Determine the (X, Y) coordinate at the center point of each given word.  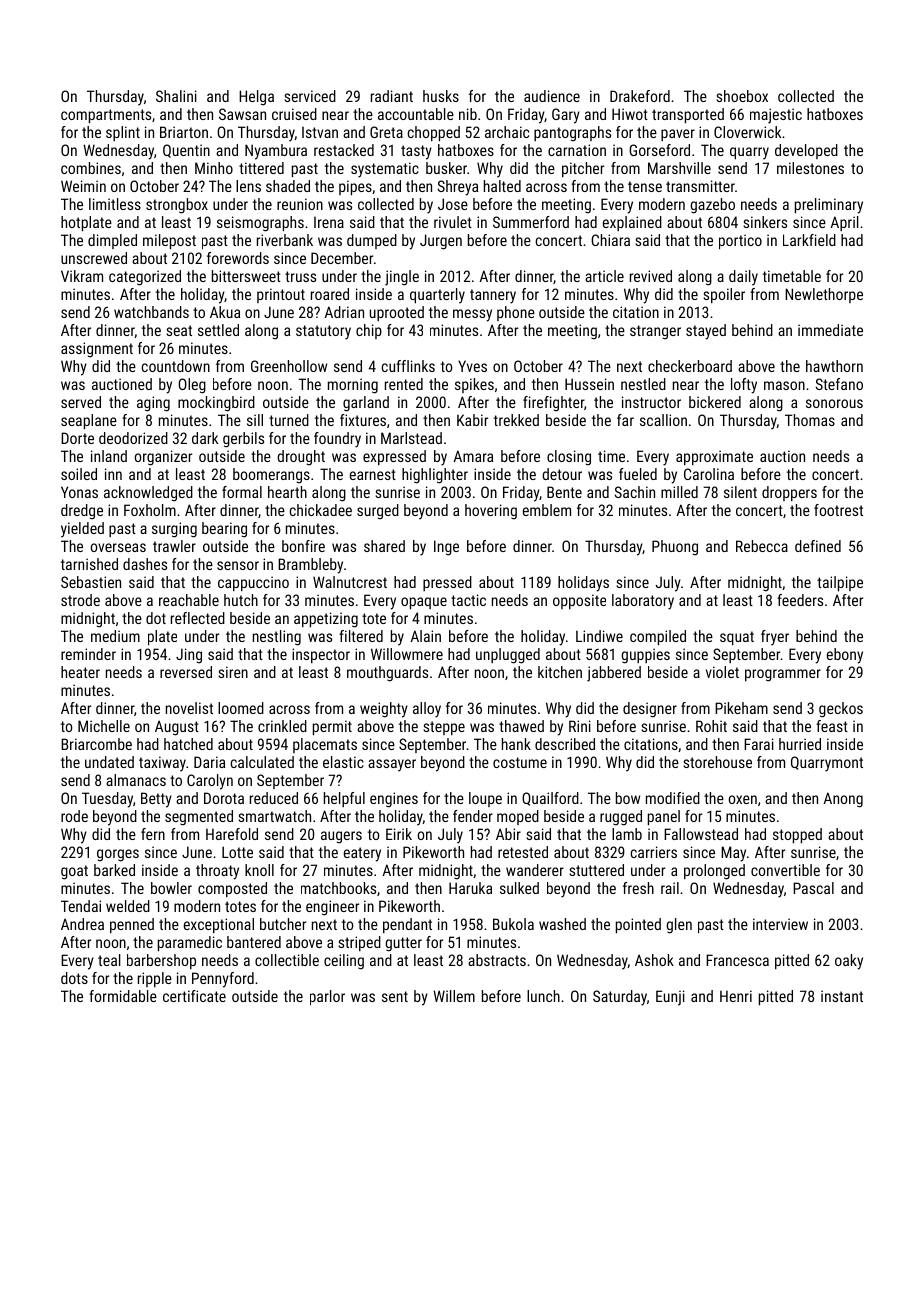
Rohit (711, 726)
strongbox (177, 206)
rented (404, 384)
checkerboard (690, 366)
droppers (789, 493)
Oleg (192, 386)
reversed (186, 672)
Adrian (344, 312)
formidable (123, 996)
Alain (425, 636)
